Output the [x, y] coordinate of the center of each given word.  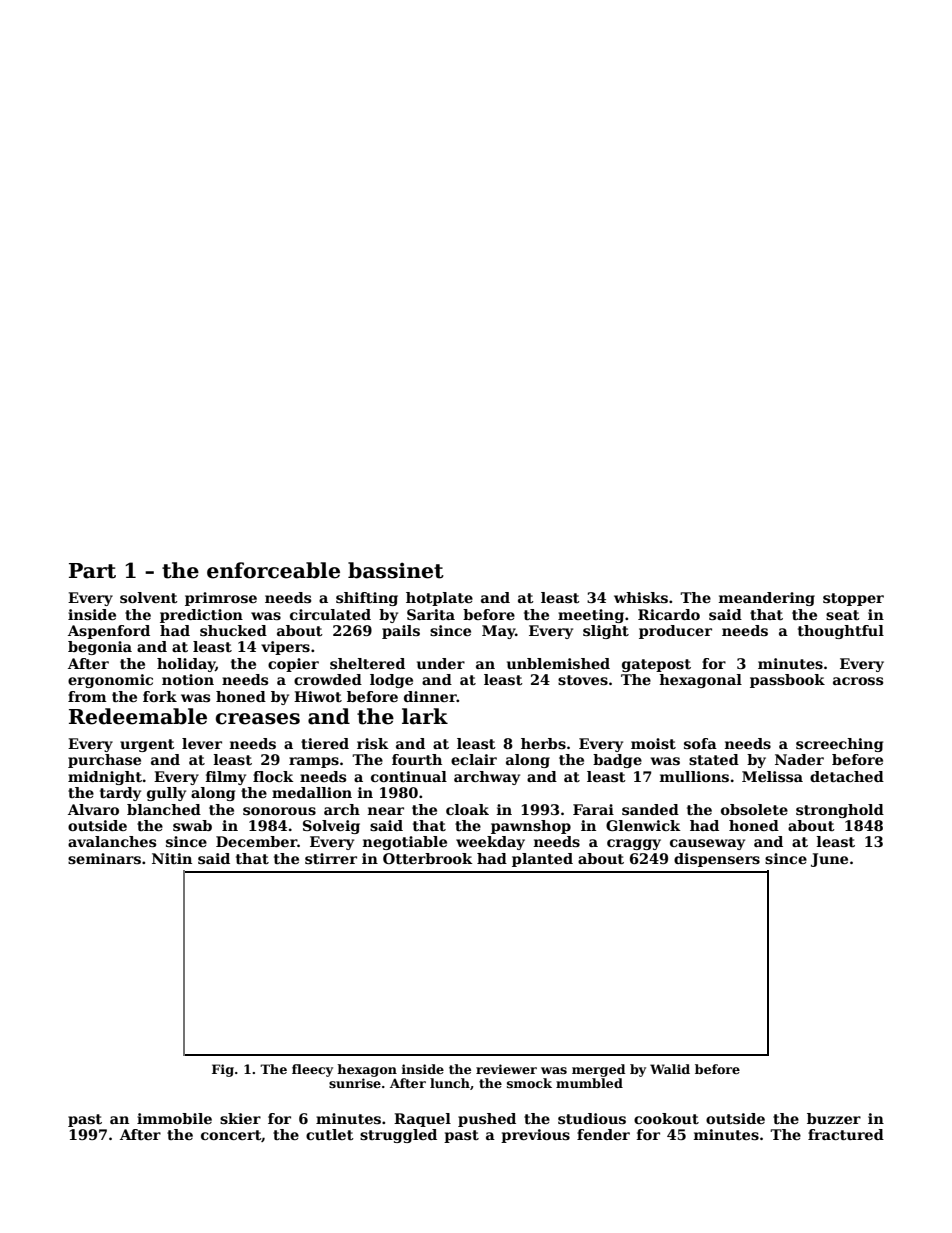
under [441, 663]
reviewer [506, 1069]
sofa [700, 743]
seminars [104, 858]
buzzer [834, 1118]
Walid [670, 1069]
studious [592, 1118]
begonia [100, 648]
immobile [174, 1118]
